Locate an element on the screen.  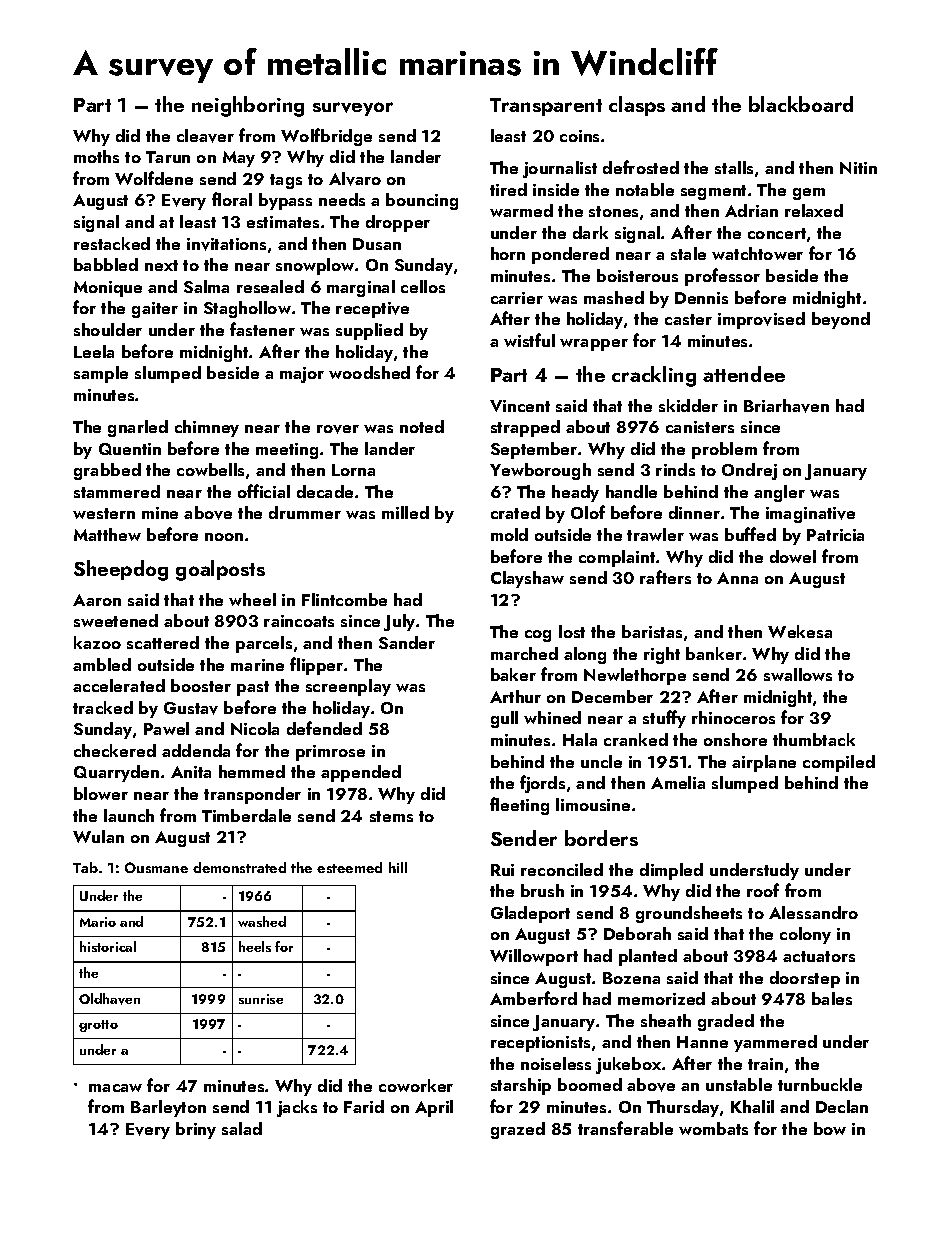
sample is located at coordinates (101, 374).
